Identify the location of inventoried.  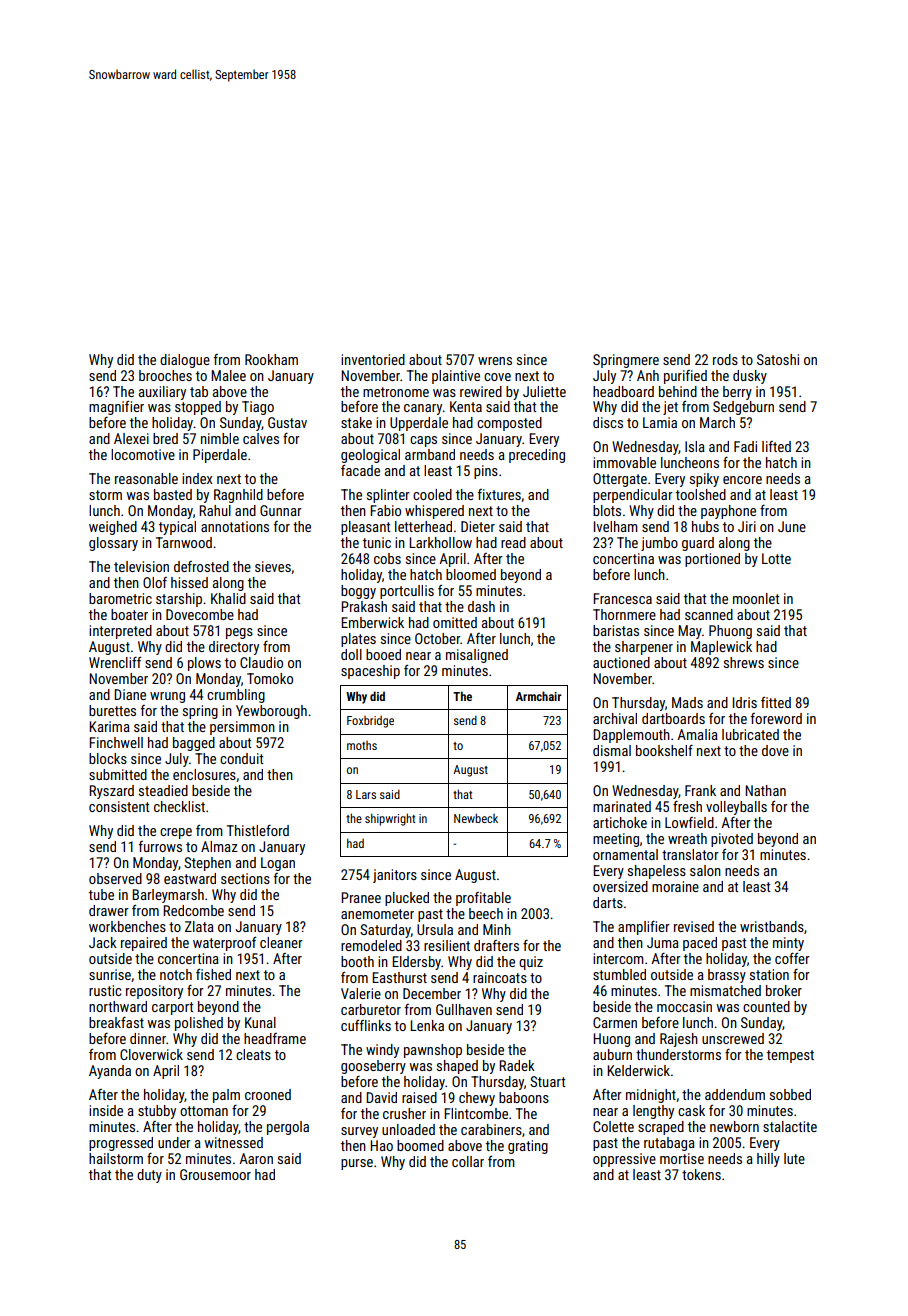
(373, 359).
